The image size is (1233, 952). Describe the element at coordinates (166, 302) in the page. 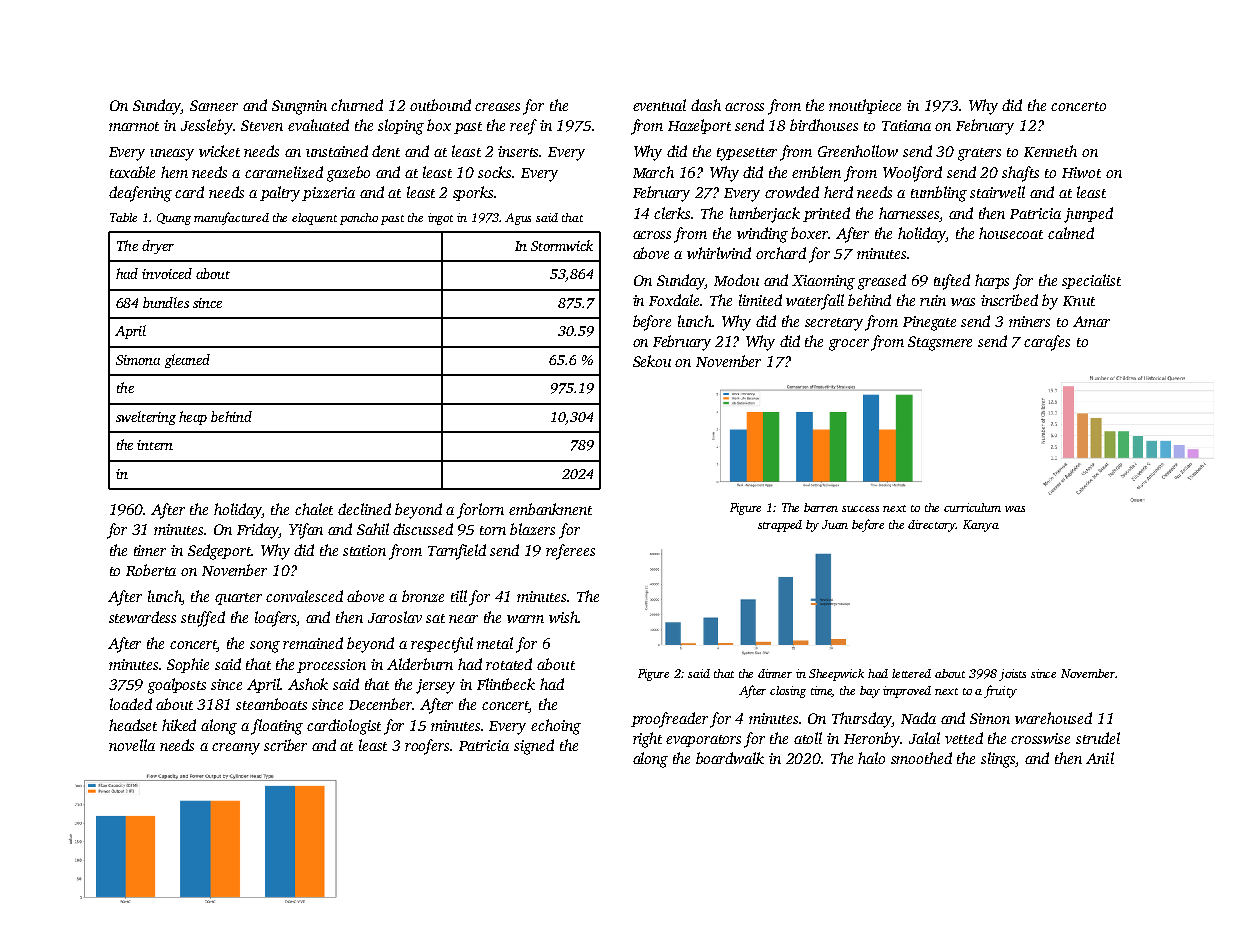

I see `bundles` at that location.
